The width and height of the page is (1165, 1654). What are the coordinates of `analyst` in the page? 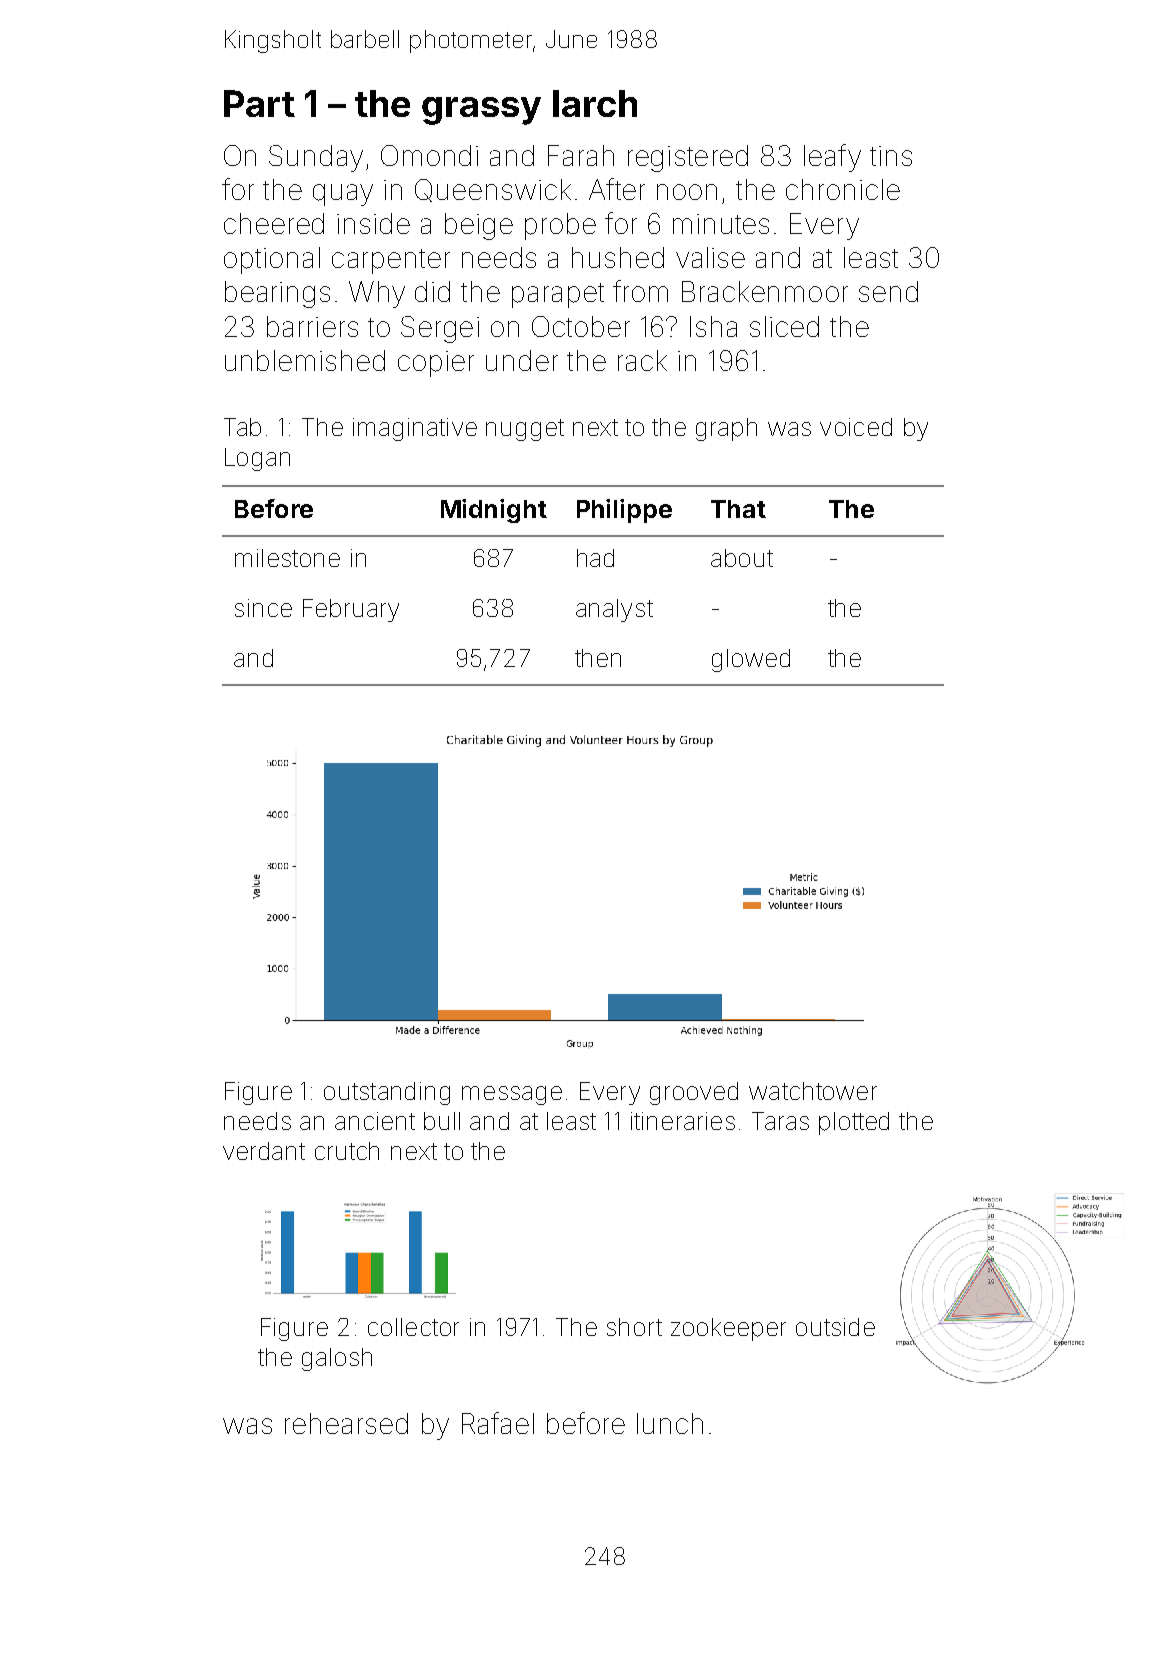 It's located at (614, 610).
